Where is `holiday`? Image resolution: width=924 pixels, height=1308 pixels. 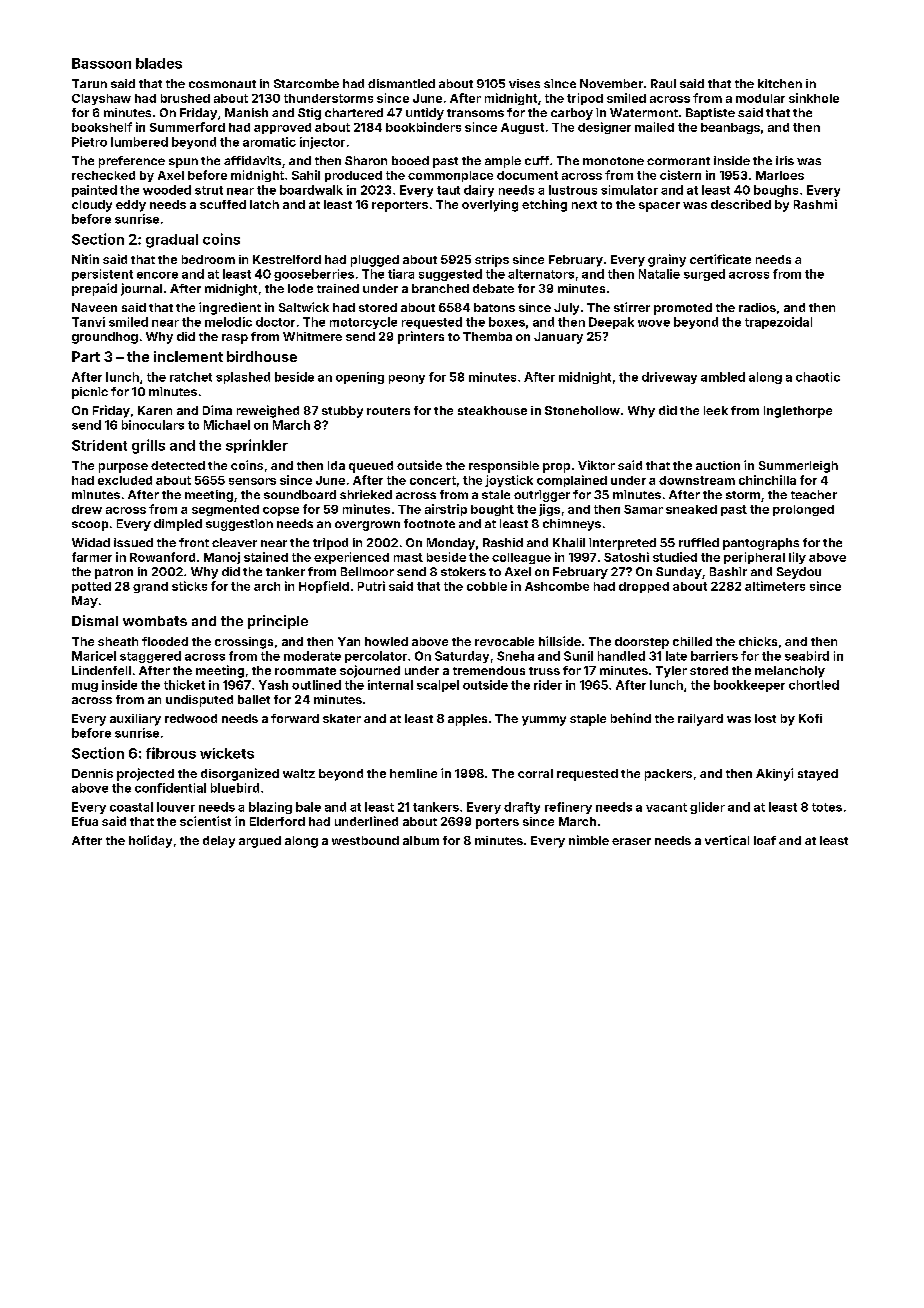
holiday is located at coordinates (150, 841).
